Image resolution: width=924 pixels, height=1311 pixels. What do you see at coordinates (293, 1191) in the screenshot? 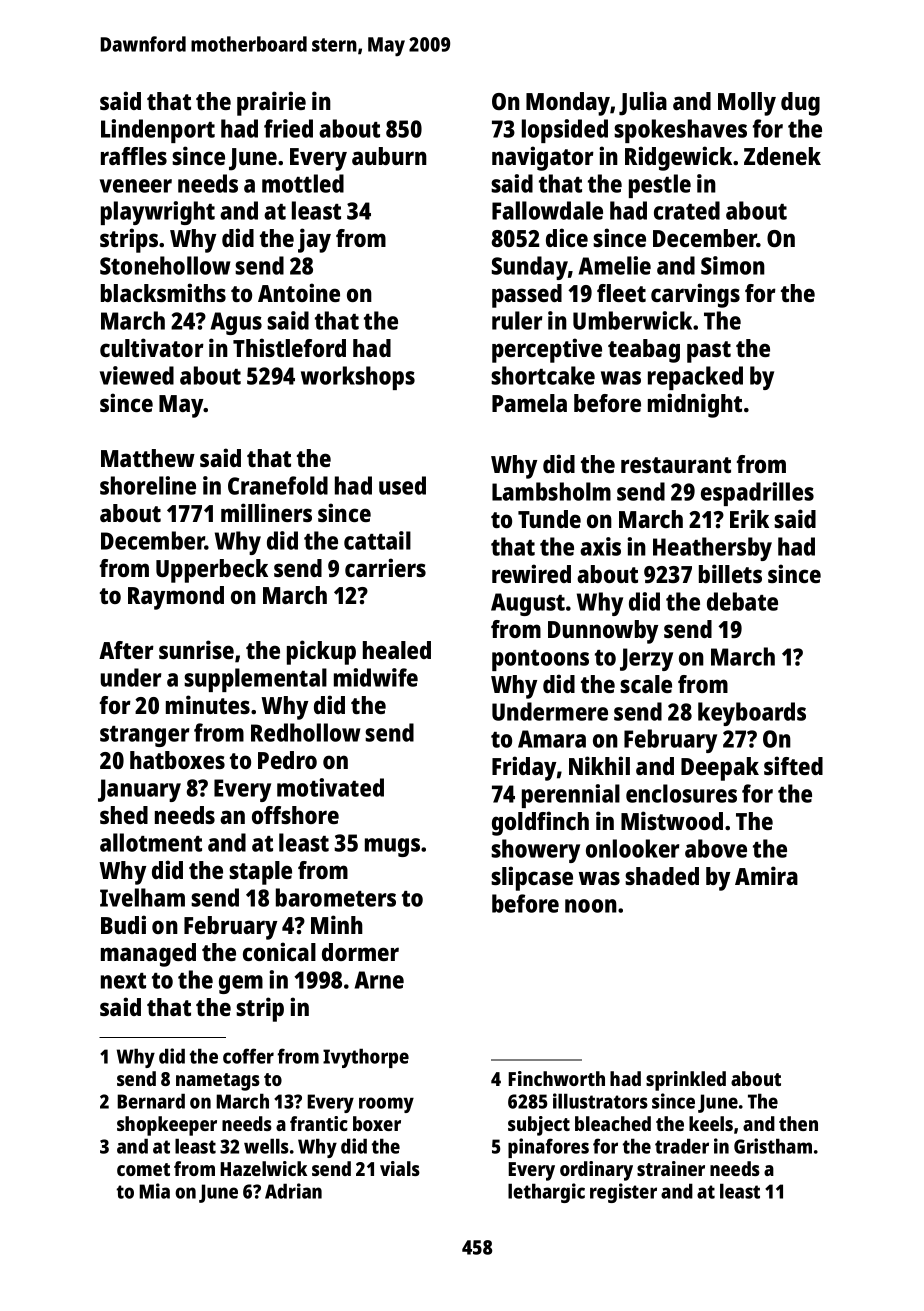
I see `Adrian` at bounding box center [293, 1191].
